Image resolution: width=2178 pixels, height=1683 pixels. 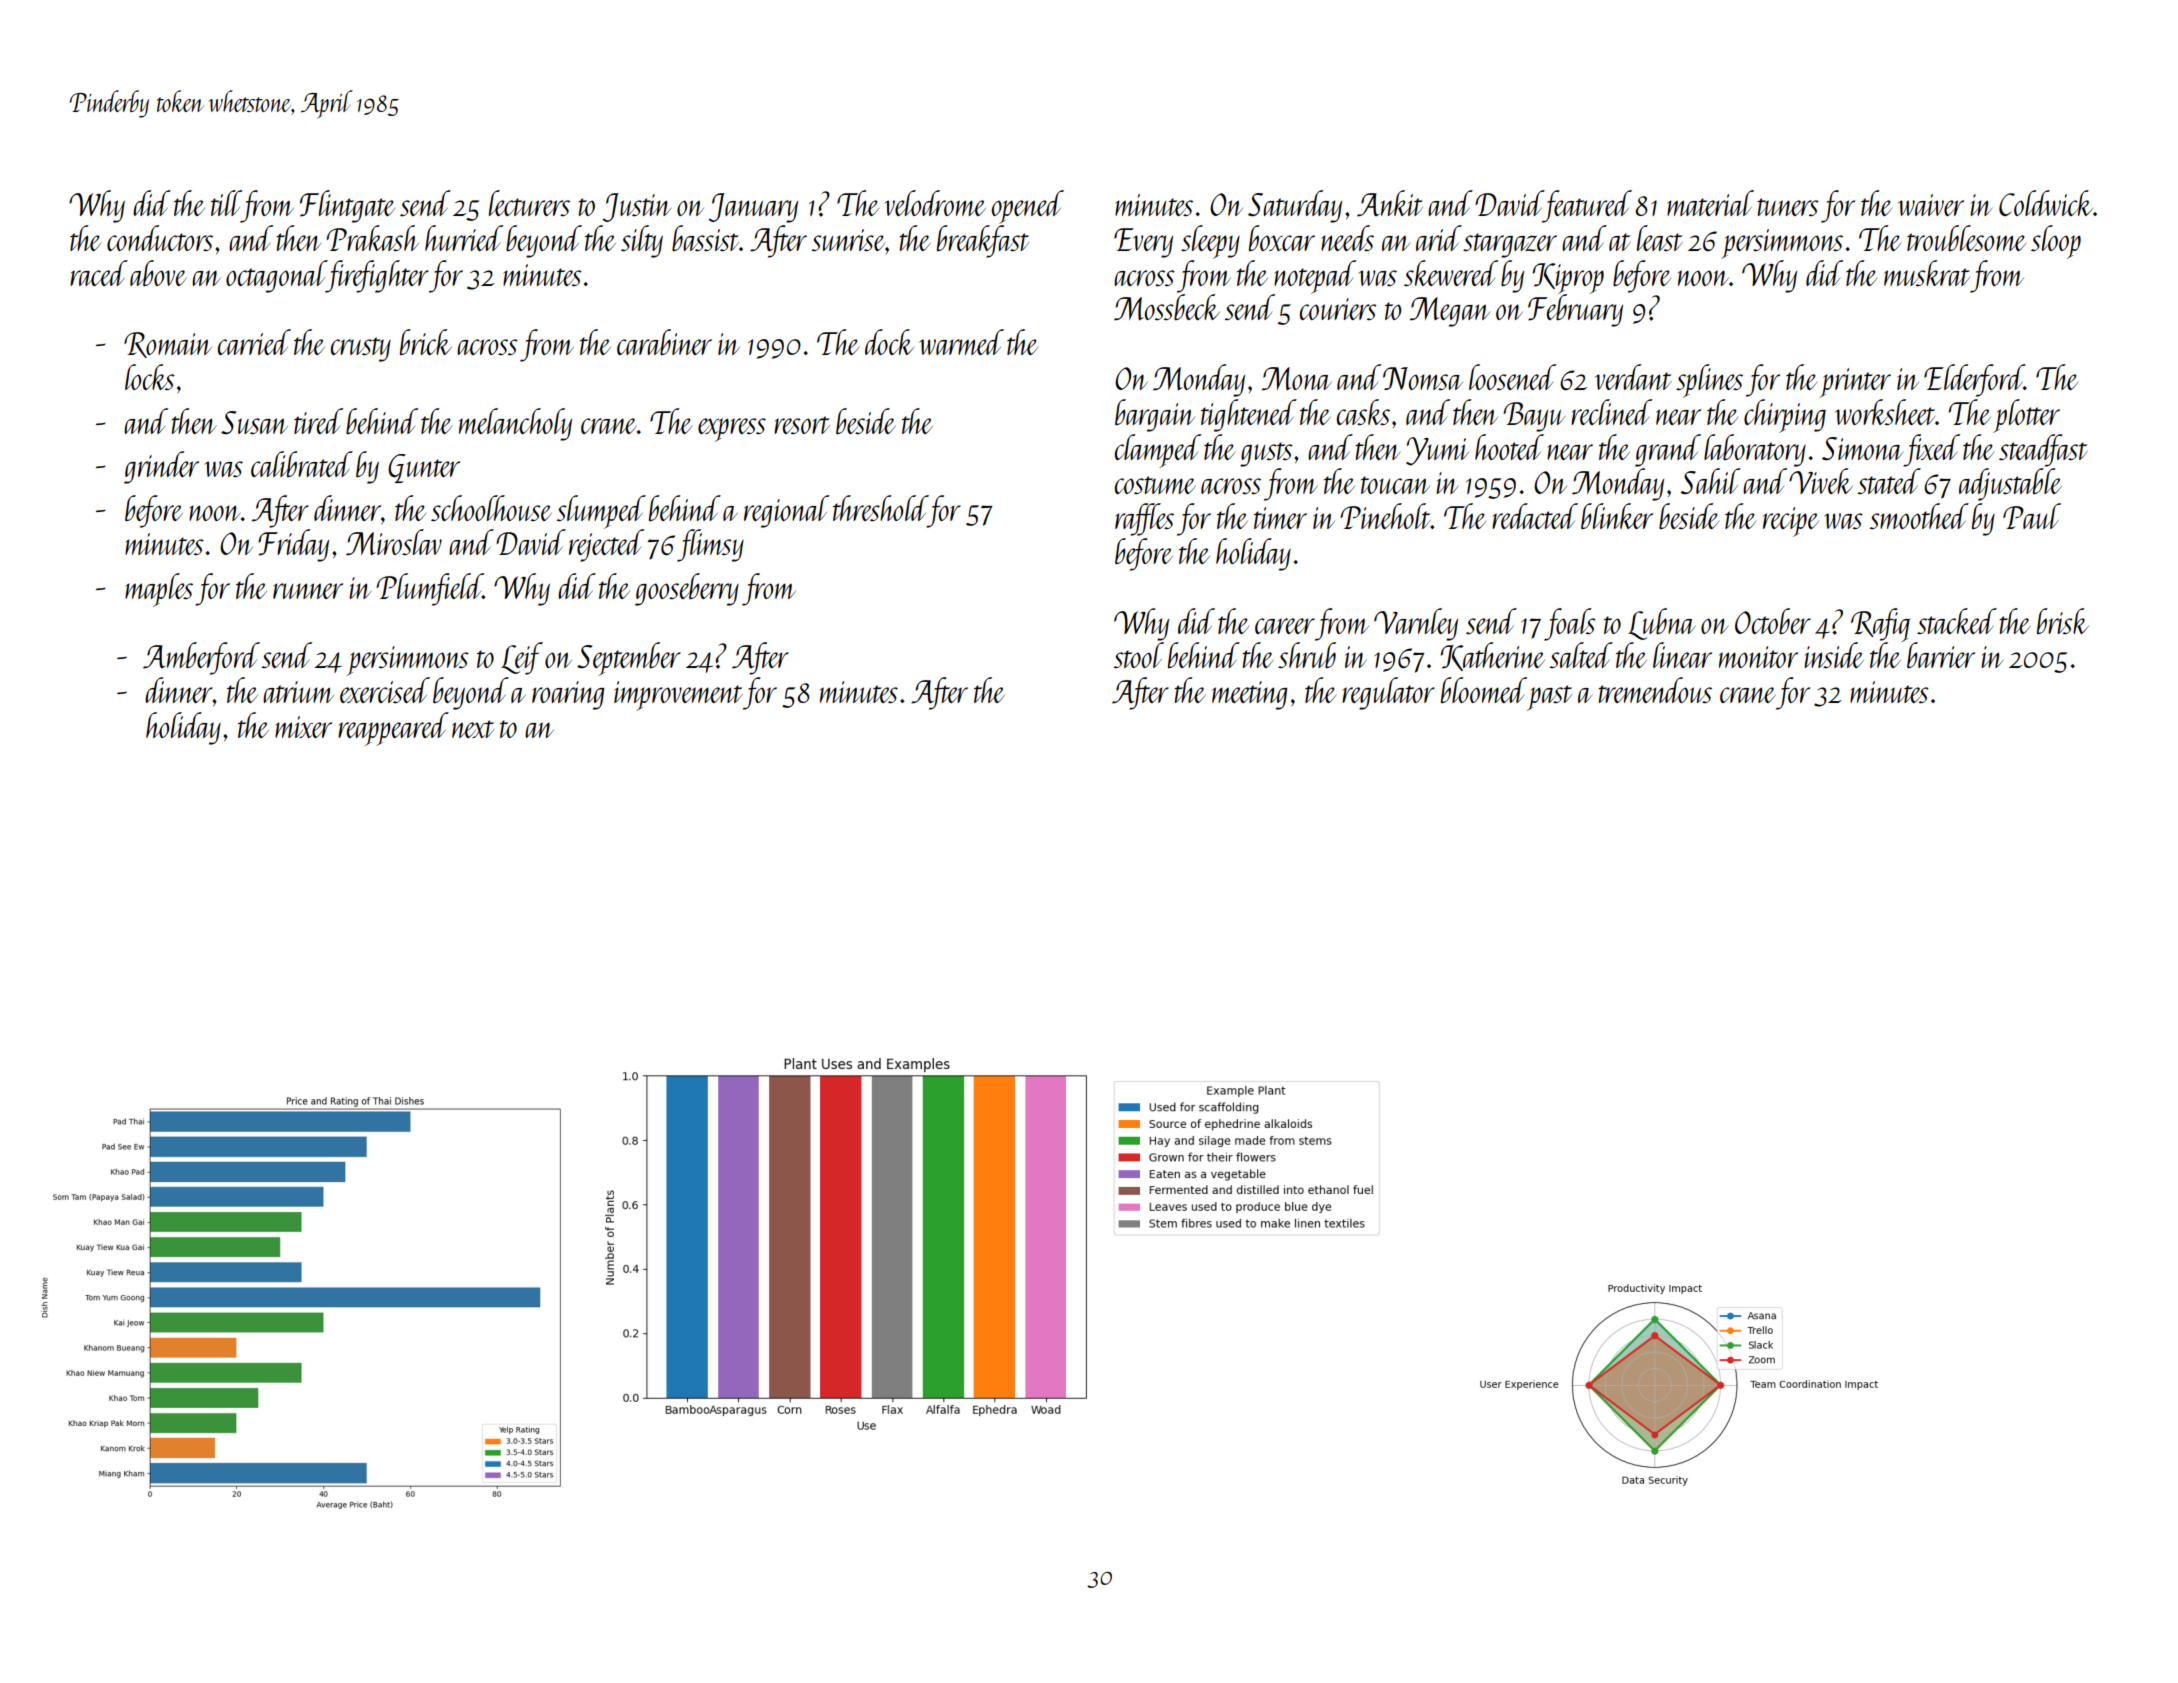 What do you see at coordinates (1512, 377) in the image?
I see `loosened` at bounding box center [1512, 377].
